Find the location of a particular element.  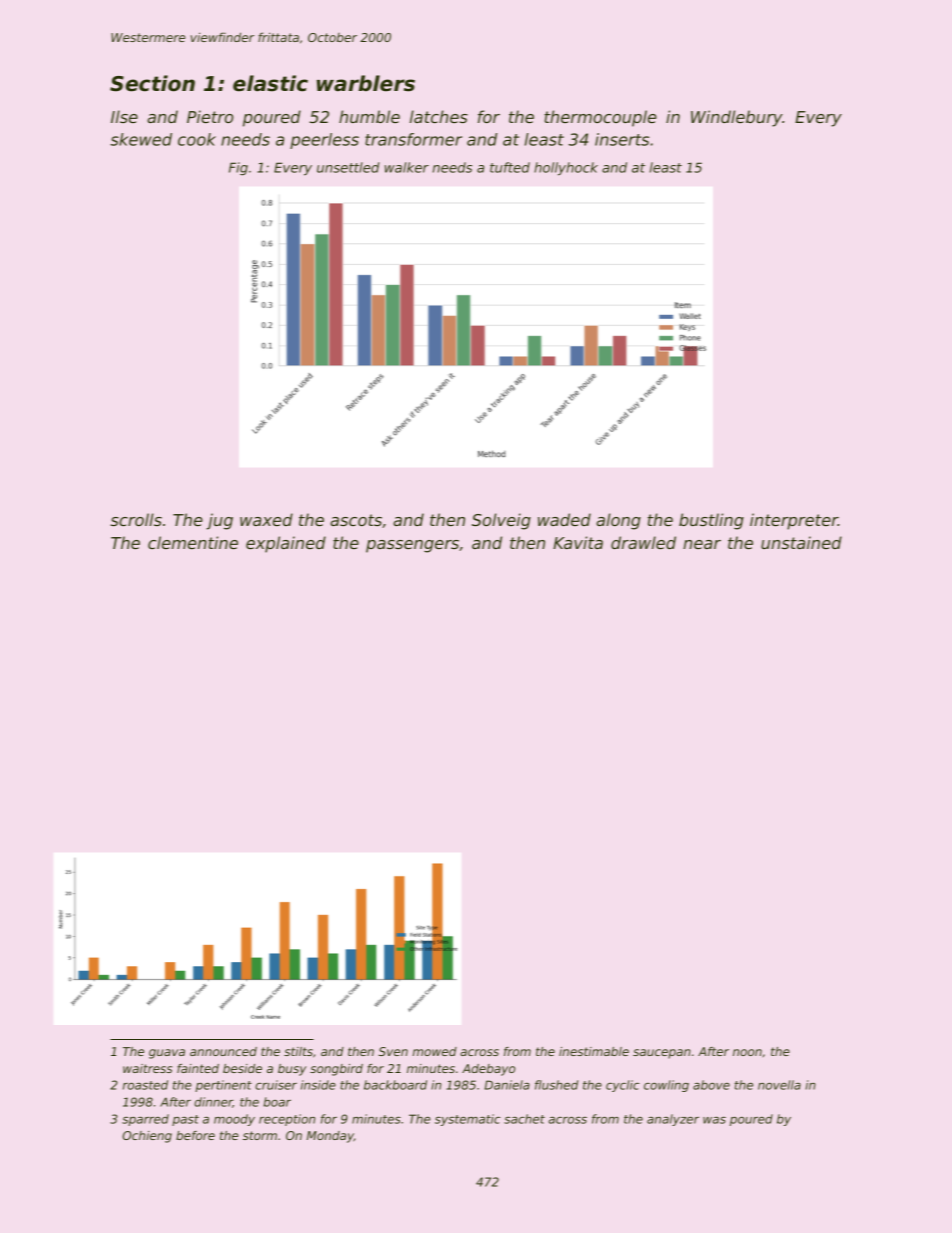

Solveig is located at coordinates (501, 521).
